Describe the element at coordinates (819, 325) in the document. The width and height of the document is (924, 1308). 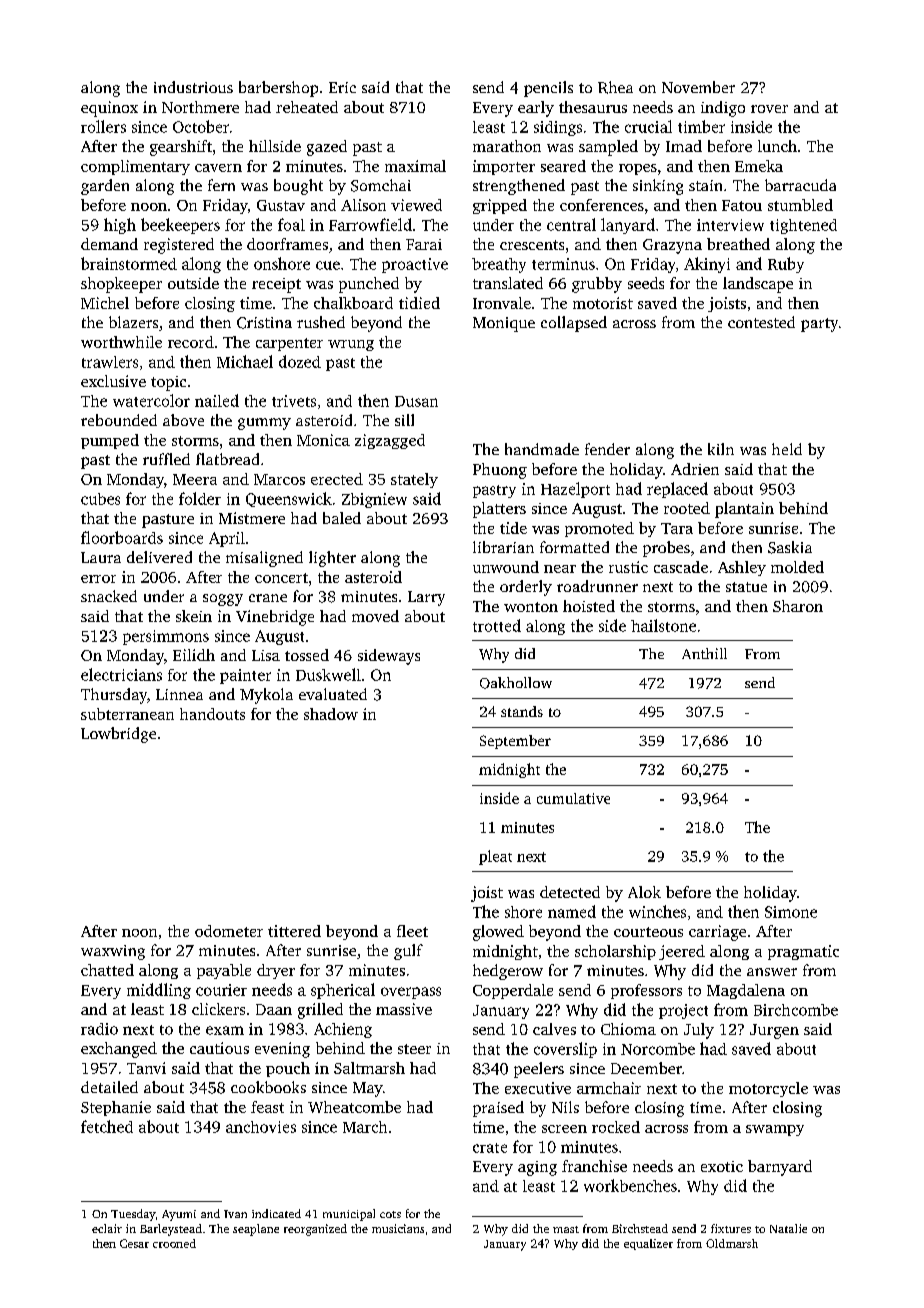
I see `party` at that location.
